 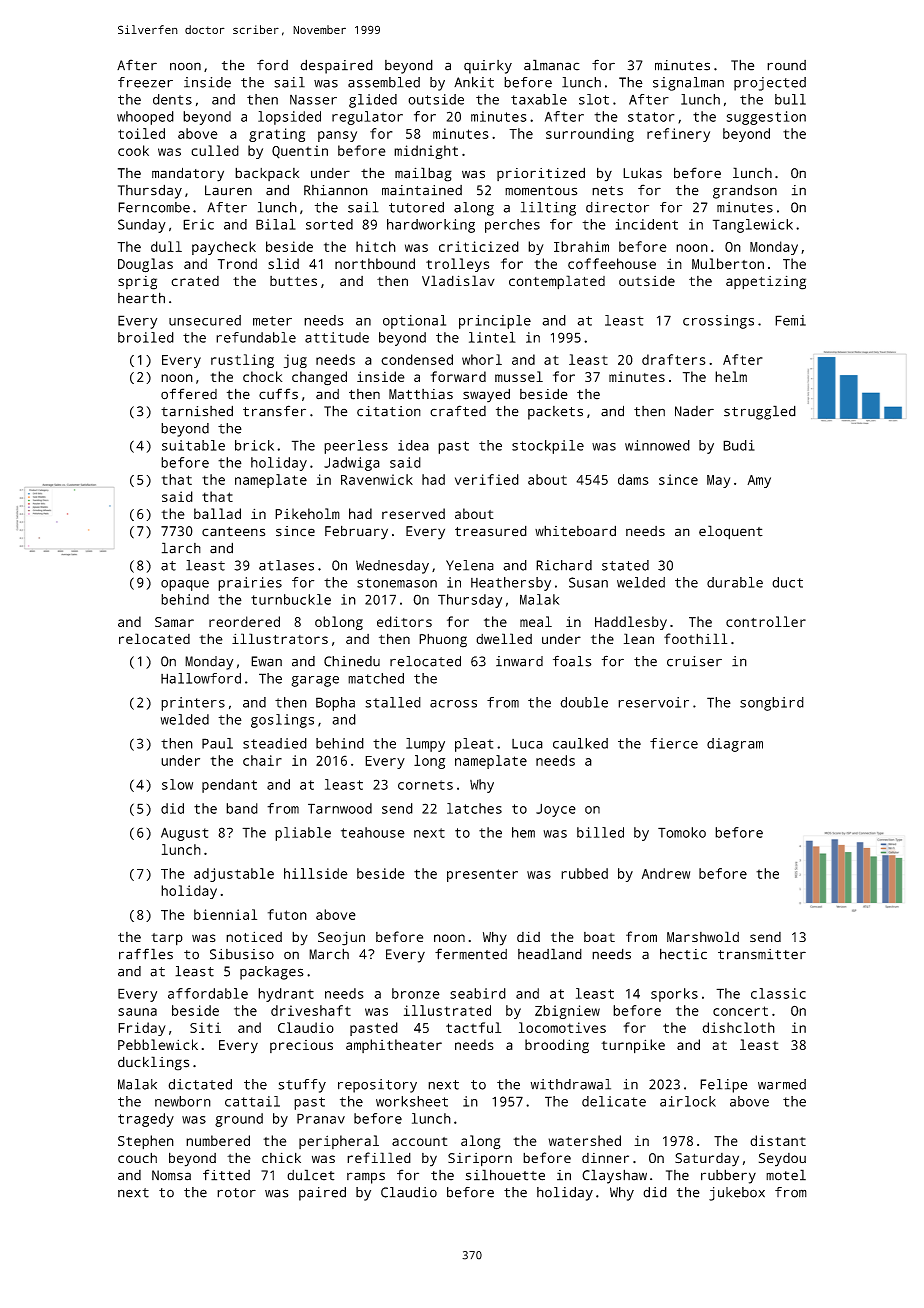 I want to click on freezer, so click(x=145, y=82).
